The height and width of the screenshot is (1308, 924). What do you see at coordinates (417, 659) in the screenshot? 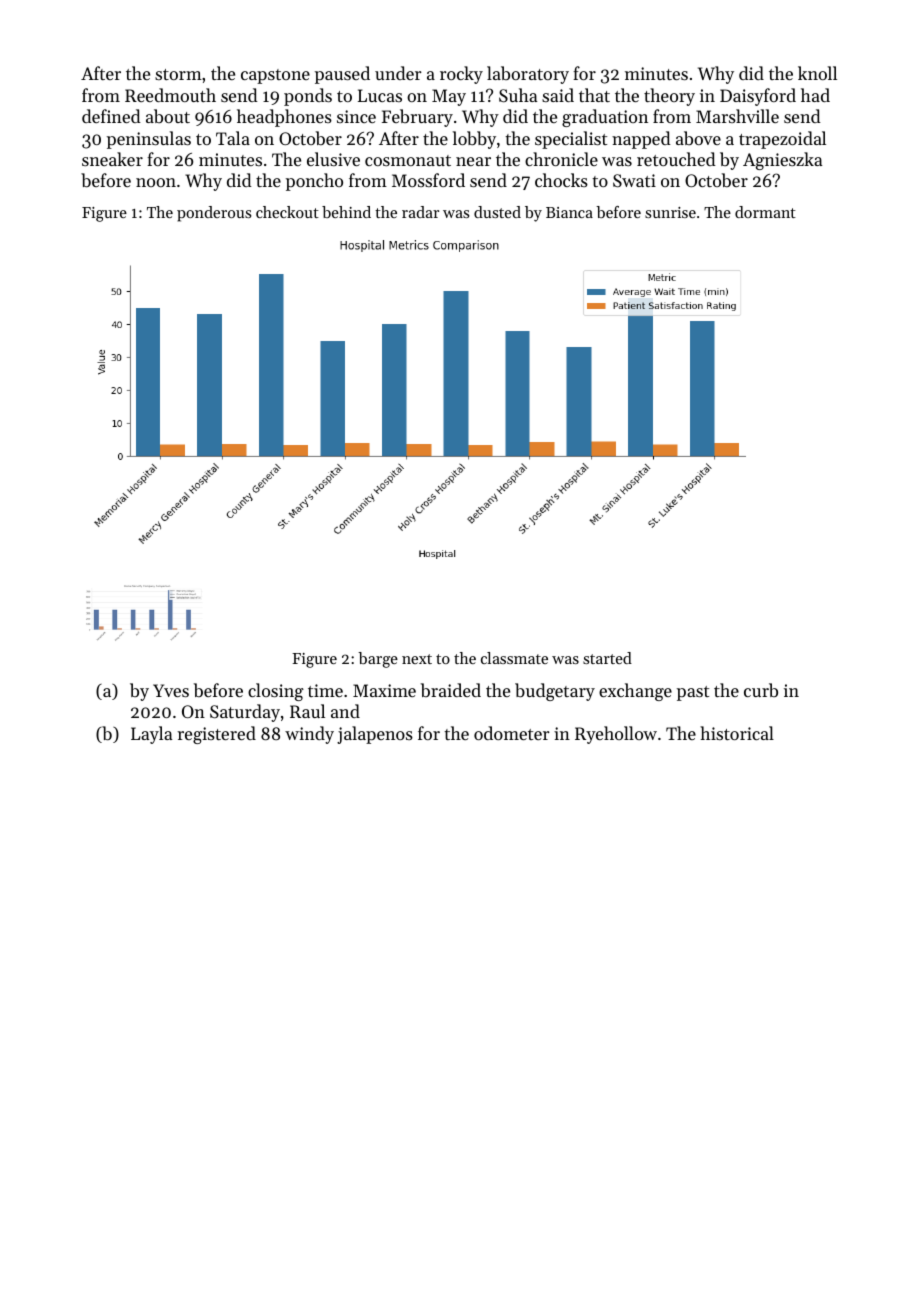
I see `next` at bounding box center [417, 659].
